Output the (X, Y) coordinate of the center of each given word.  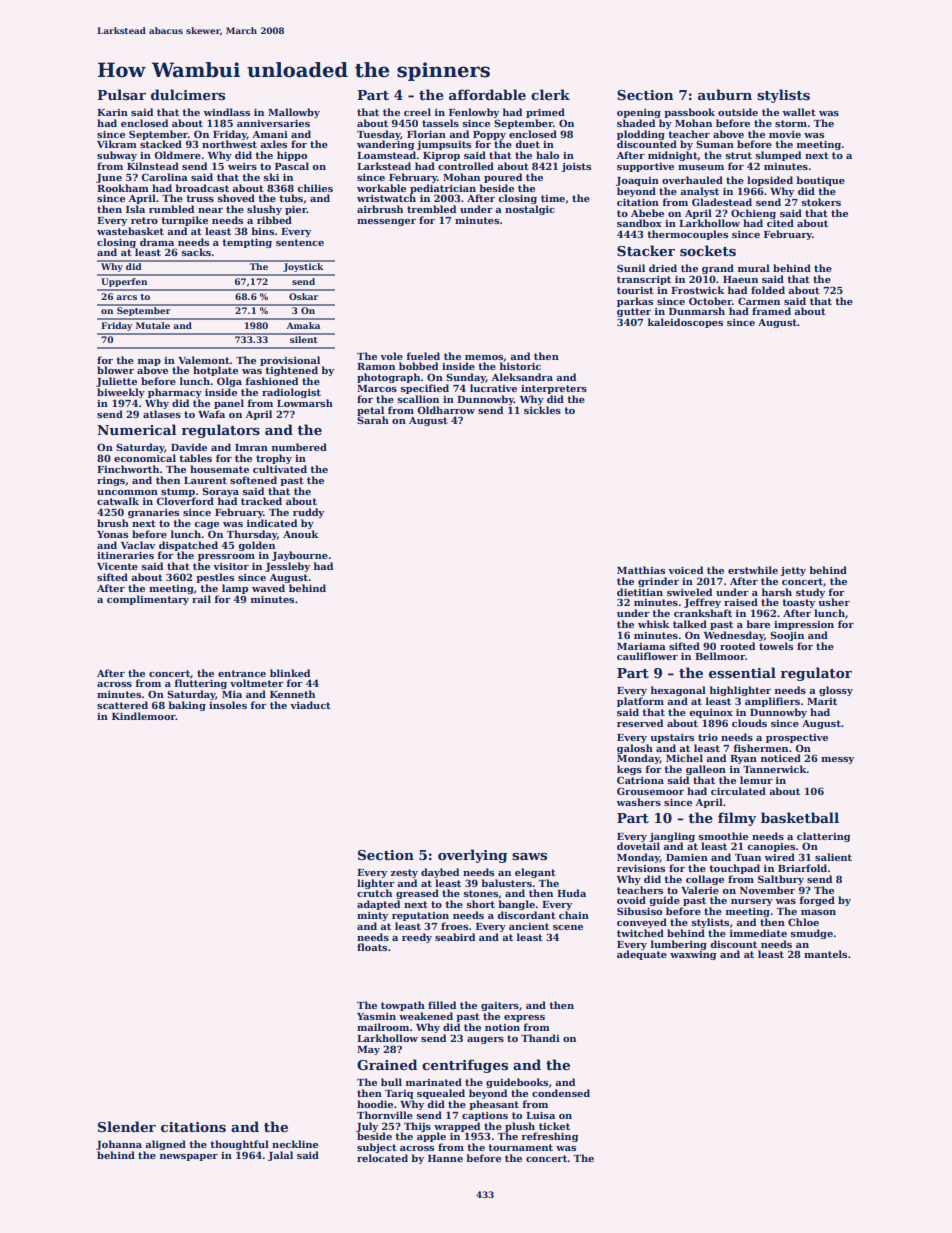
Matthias (641, 570)
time (553, 198)
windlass (227, 112)
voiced (685, 570)
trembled (431, 209)
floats (372, 947)
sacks (196, 252)
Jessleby (287, 567)
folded (768, 290)
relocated (382, 1158)
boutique (820, 181)
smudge (812, 934)
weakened (426, 1016)
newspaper (189, 1157)
